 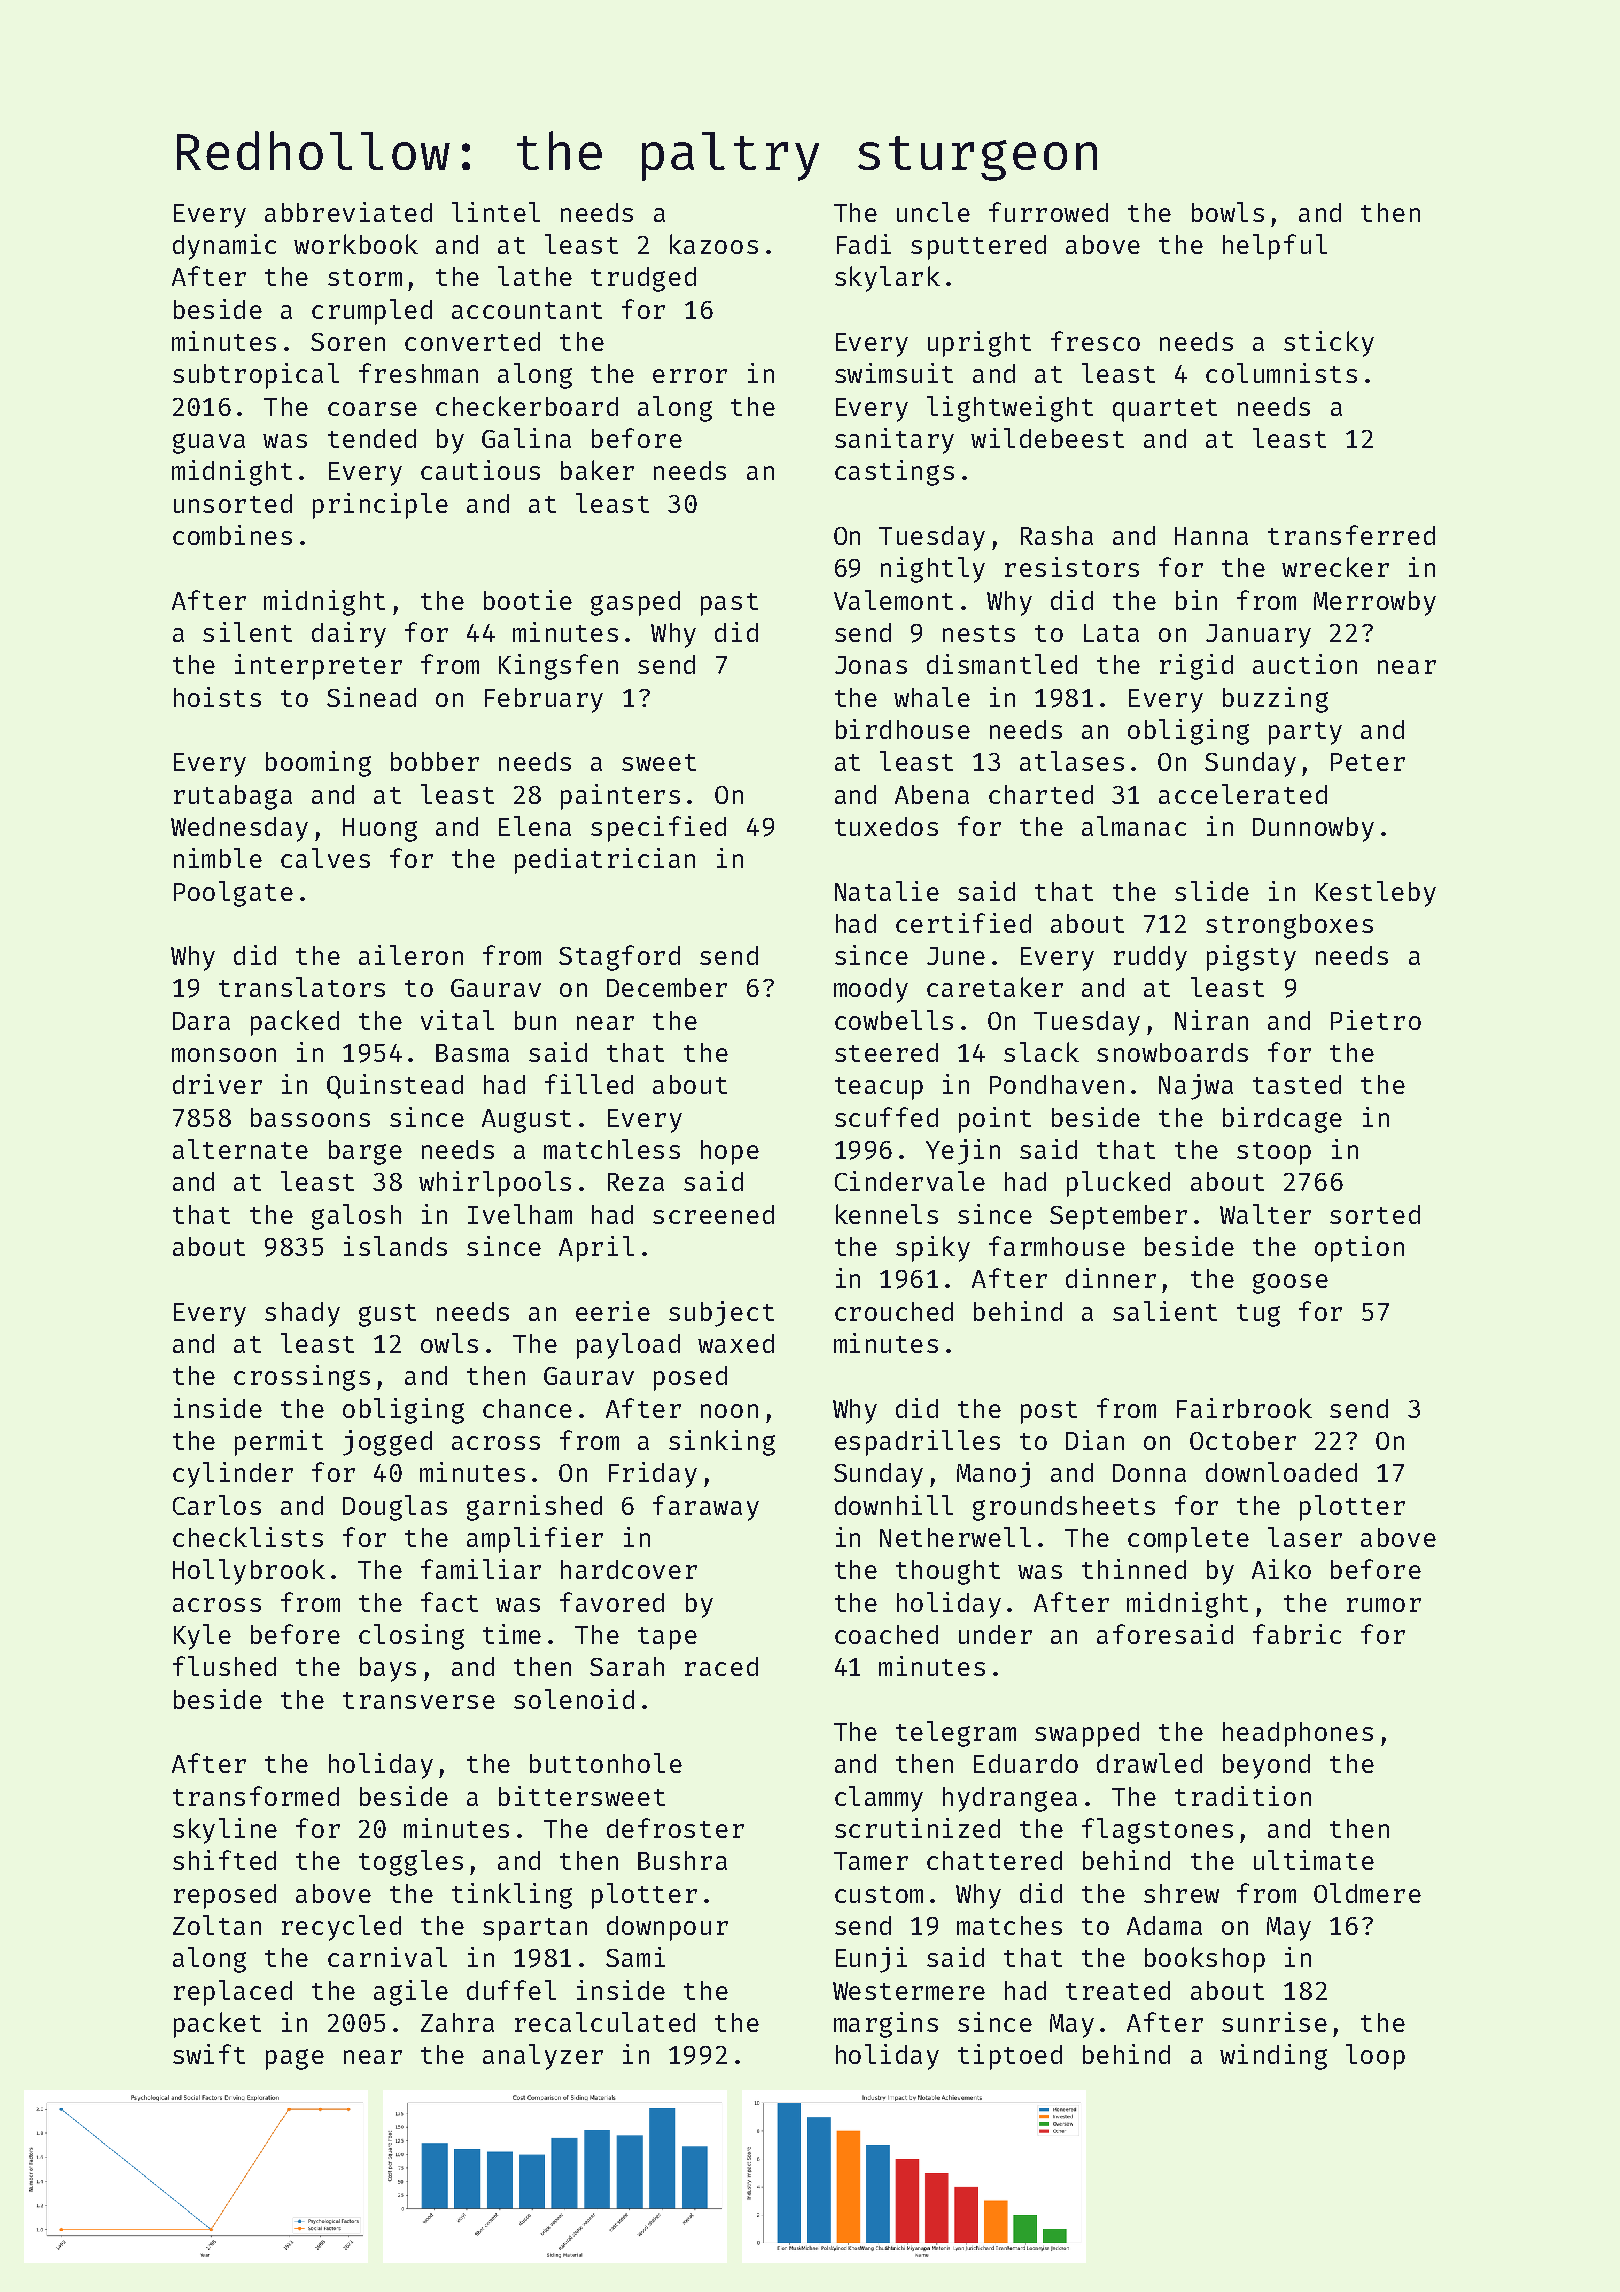 What do you see at coordinates (209, 2054) in the document?
I see `swift` at bounding box center [209, 2054].
